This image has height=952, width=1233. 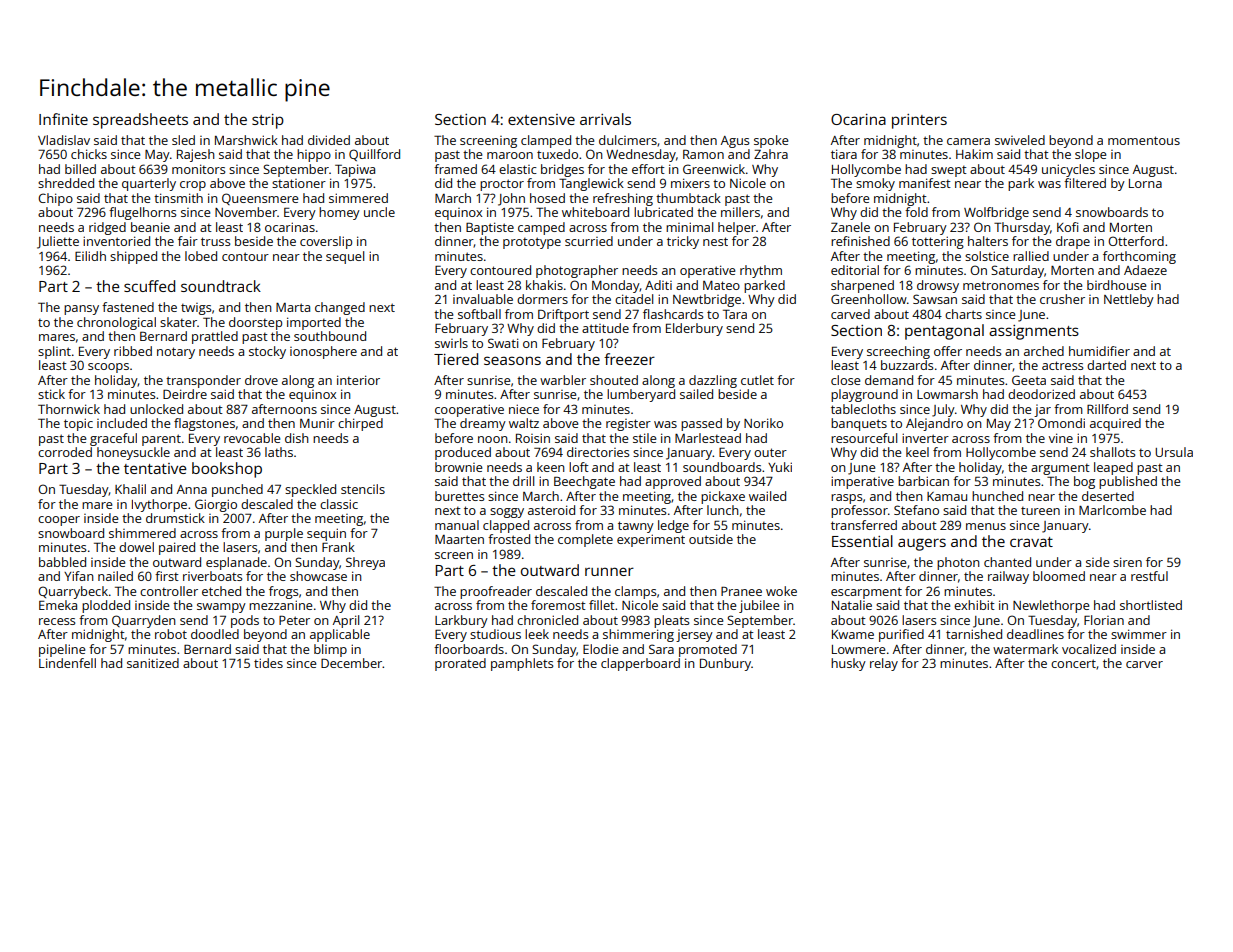 What do you see at coordinates (78, 424) in the image?
I see `topic` at bounding box center [78, 424].
